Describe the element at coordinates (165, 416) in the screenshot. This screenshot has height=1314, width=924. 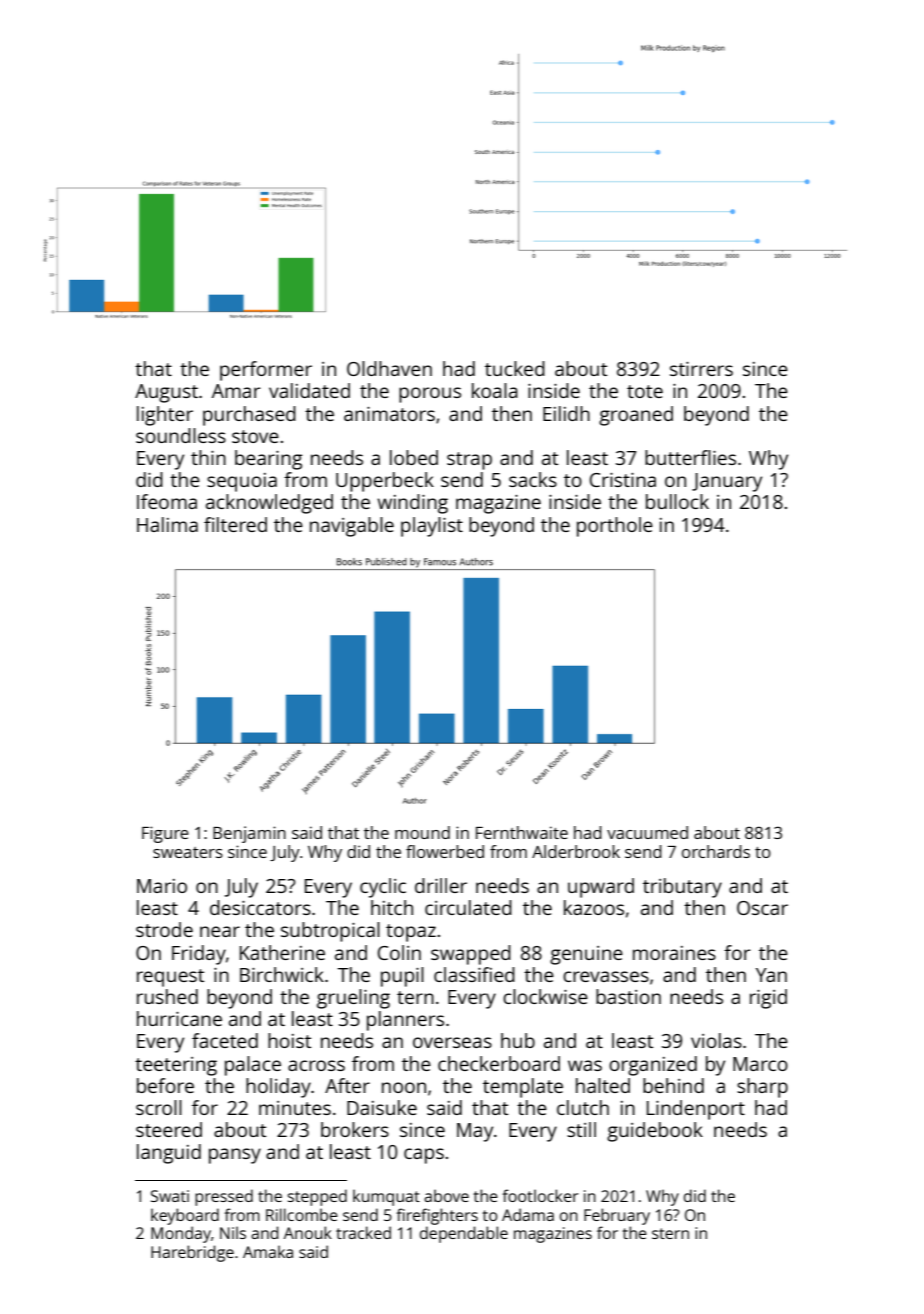
I see `lighter` at that location.
